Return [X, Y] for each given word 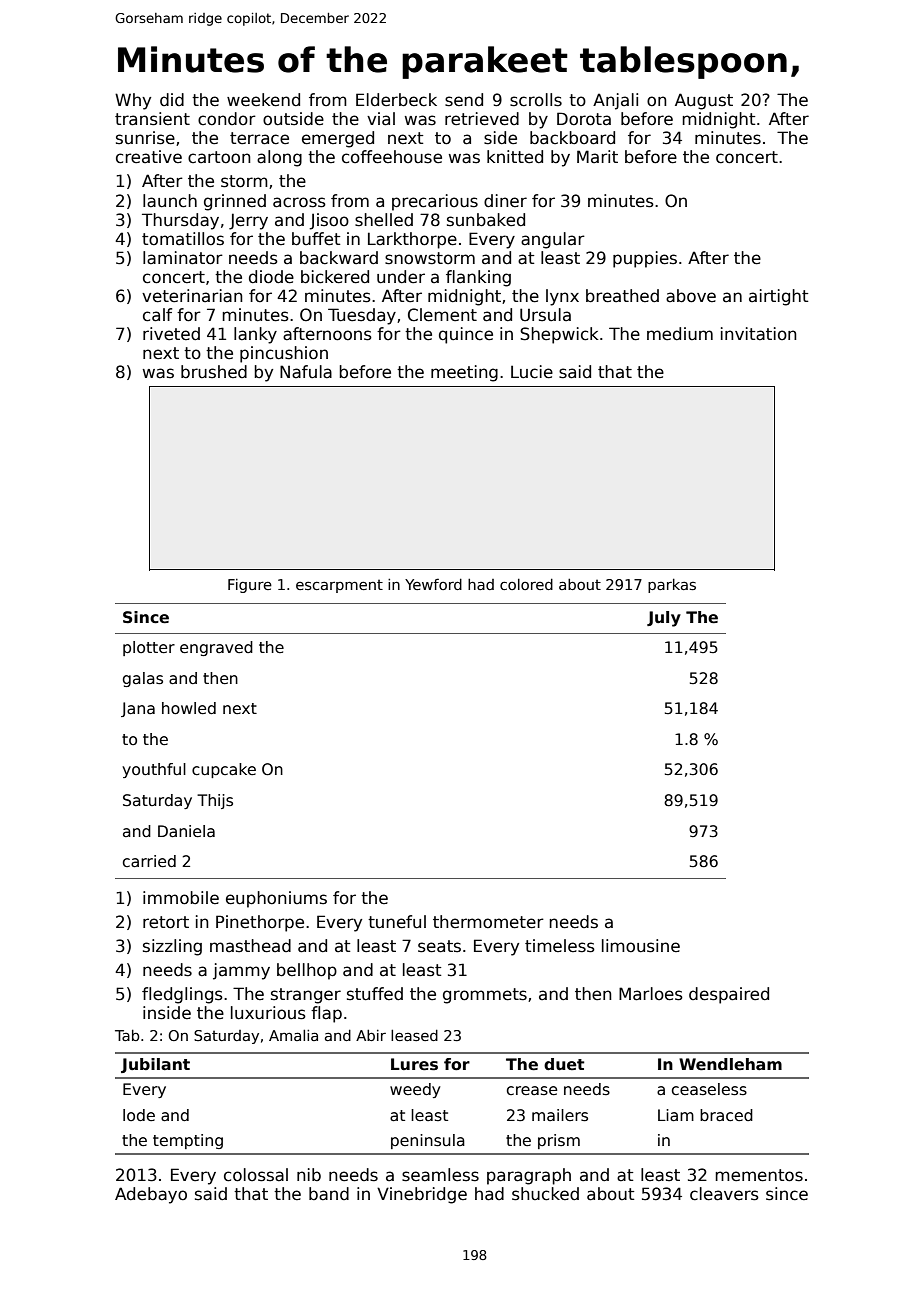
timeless [560, 946]
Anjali [615, 101]
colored [526, 584]
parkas [672, 586]
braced [726, 1115]
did [172, 99]
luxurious [268, 1013]
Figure [250, 586]
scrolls [536, 100]
